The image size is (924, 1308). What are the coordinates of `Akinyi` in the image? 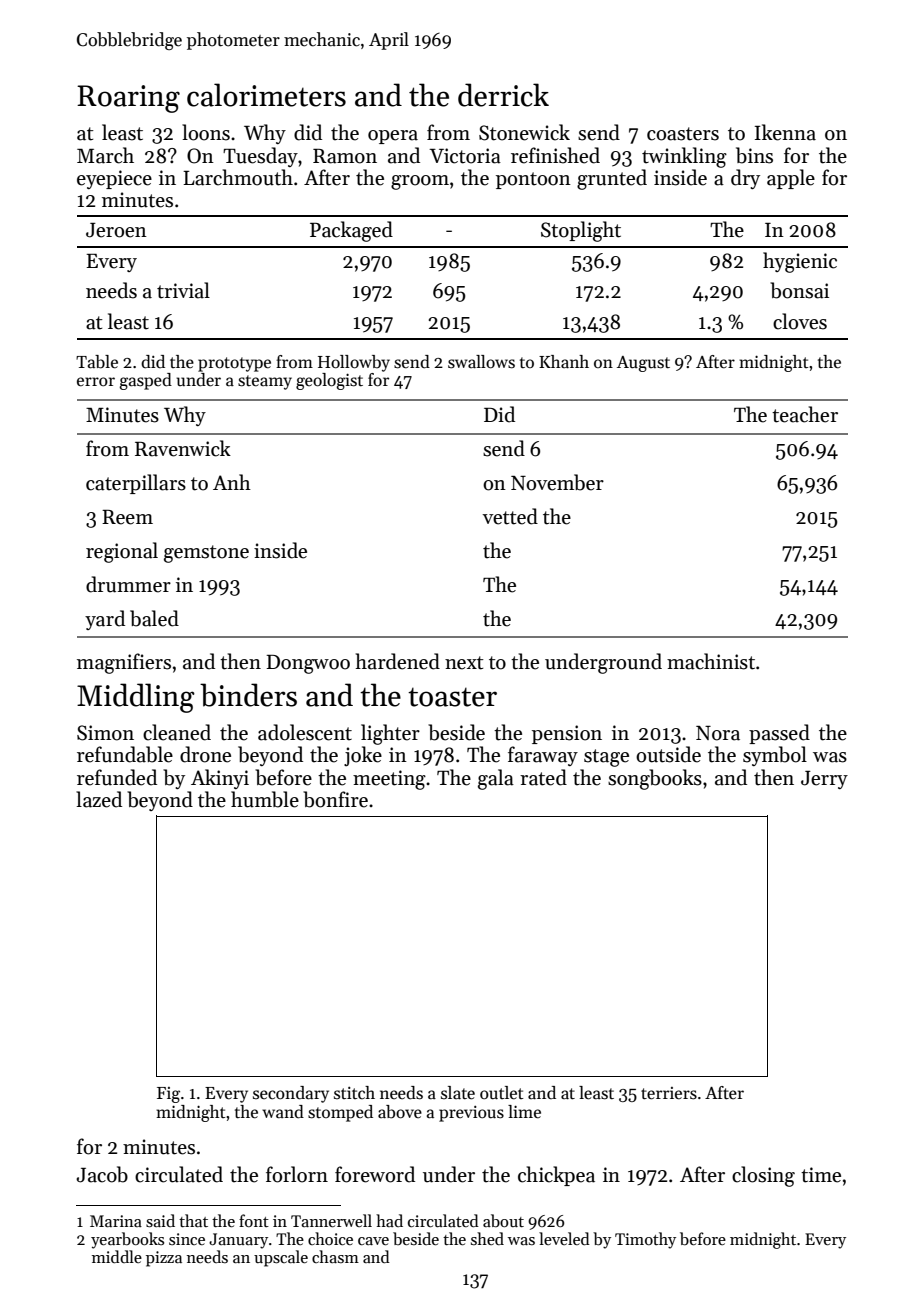 It's located at (220, 779).
